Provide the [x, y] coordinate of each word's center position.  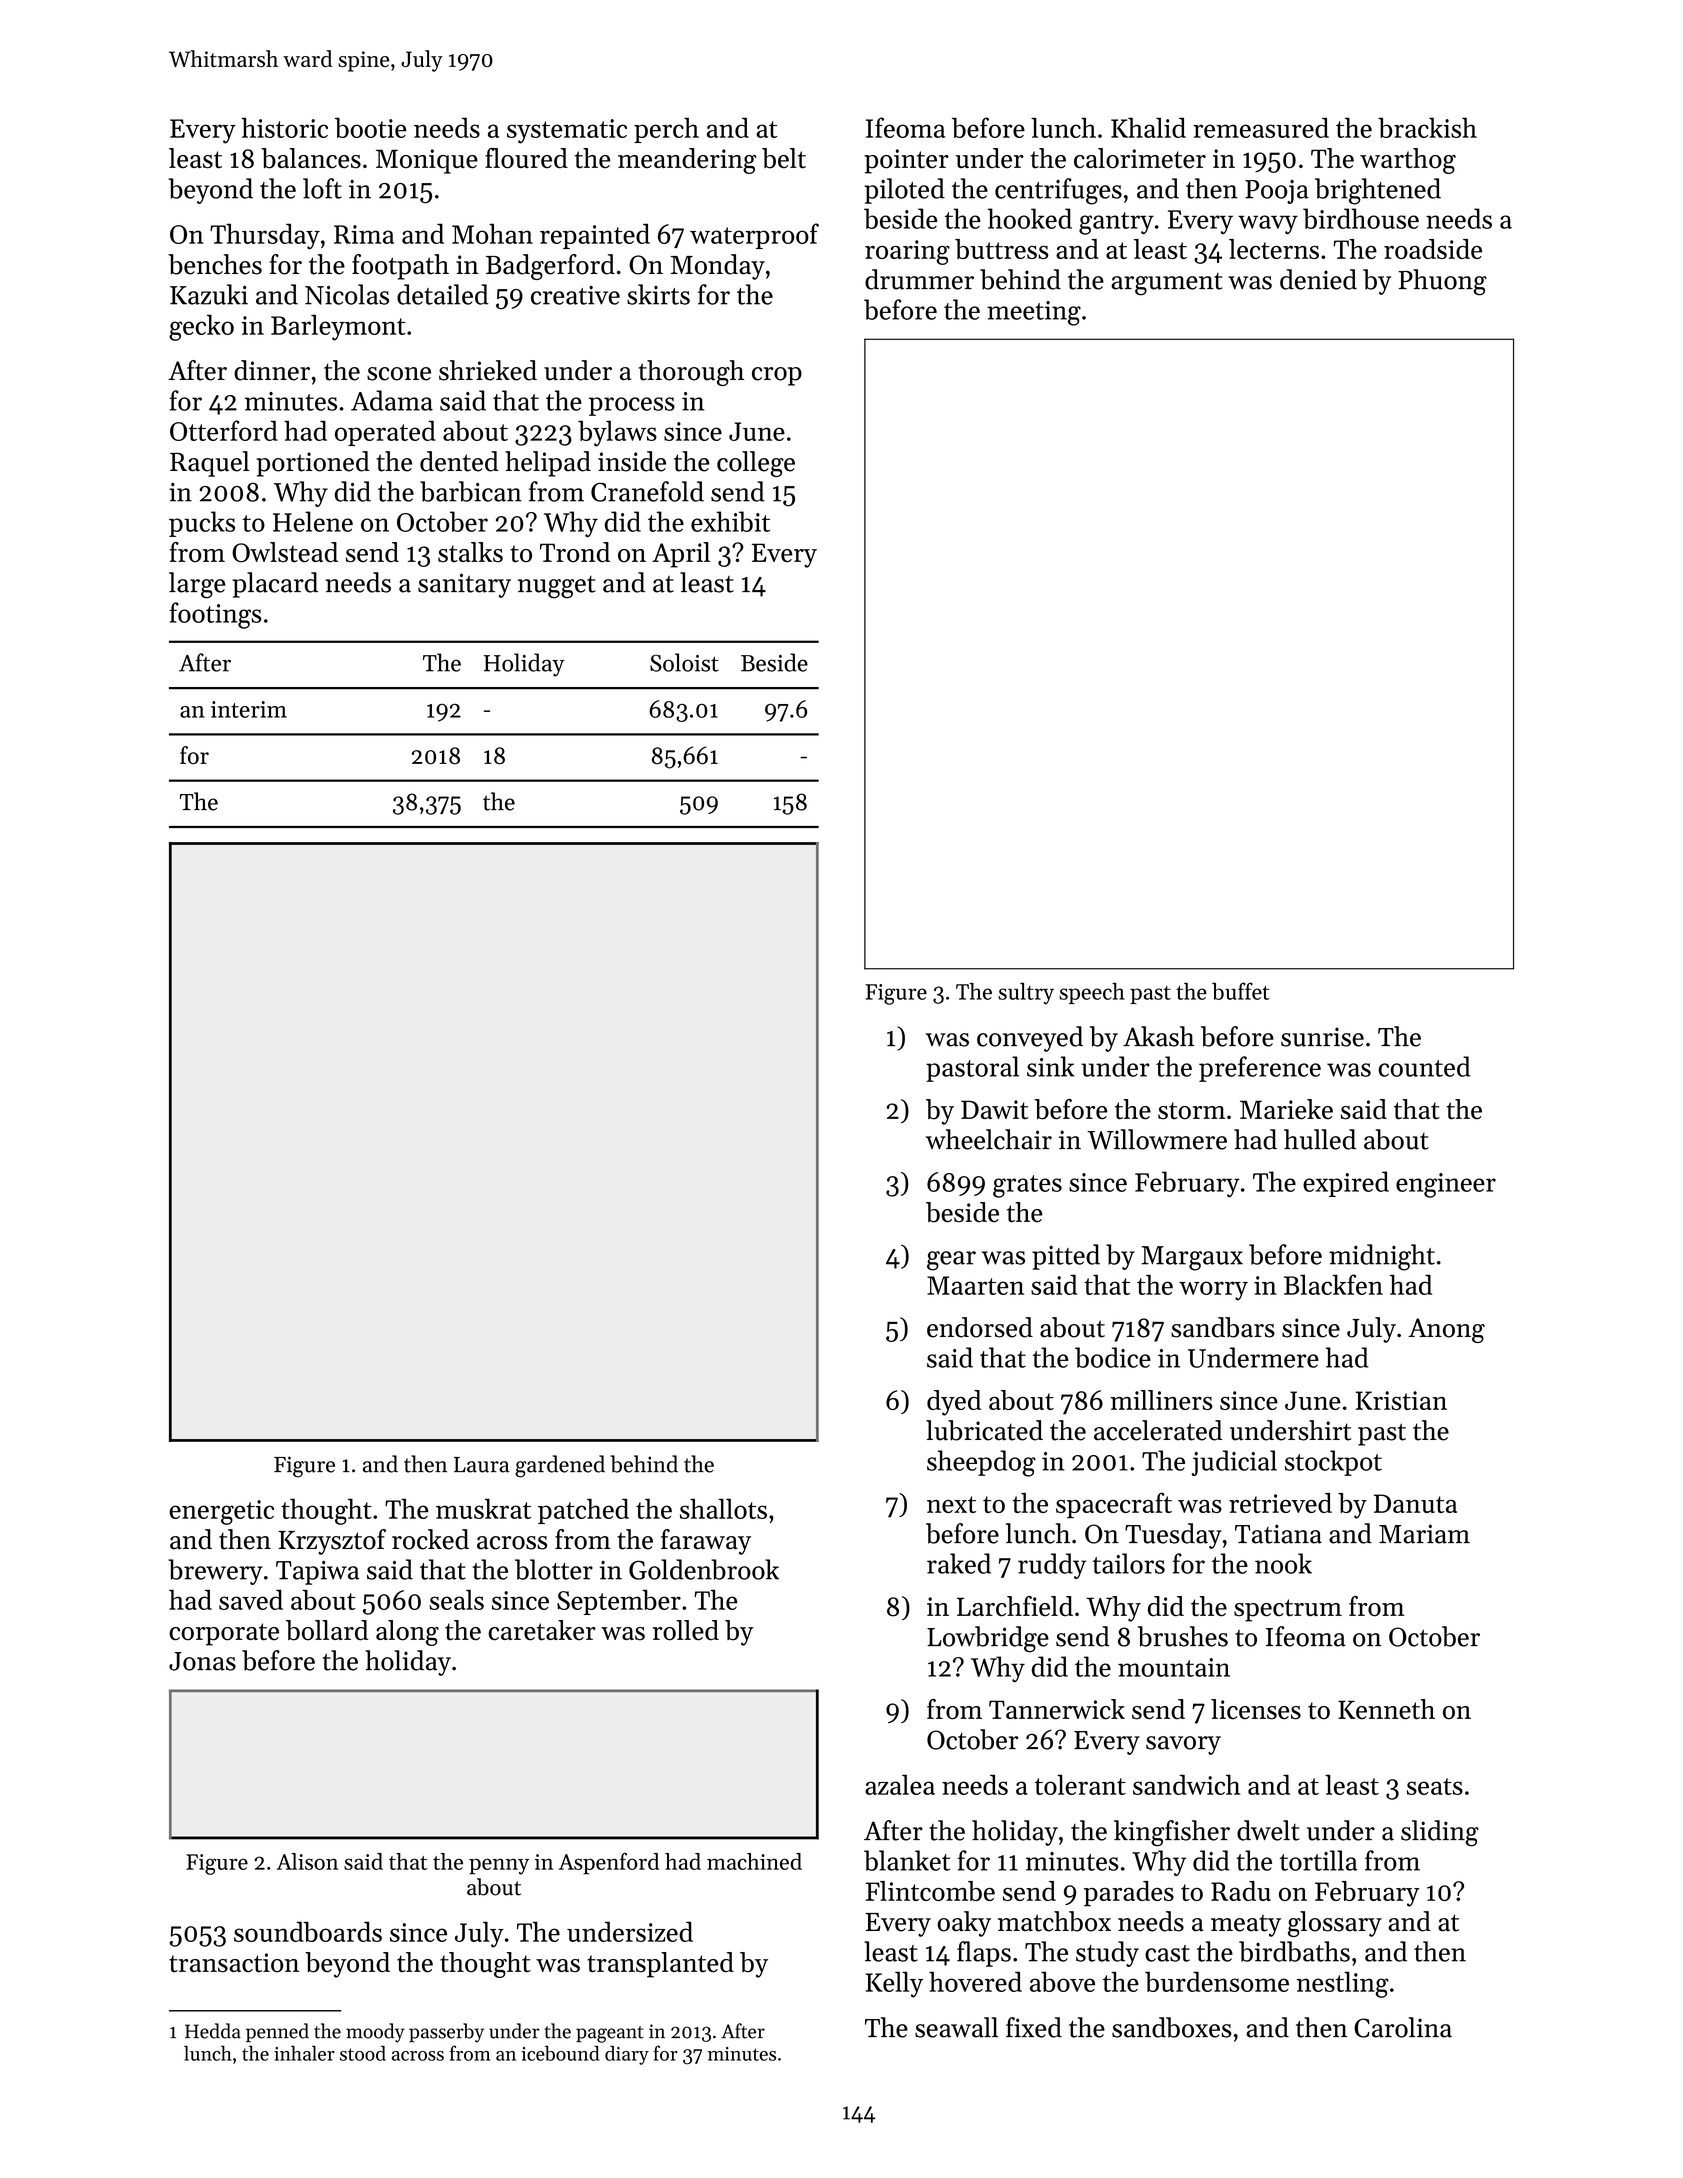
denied [1318, 279]
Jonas [202, 1661]
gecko [201, 327]
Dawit [994, 1110]
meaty [1246, 1925]
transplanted [660, 1965]
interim [249, 709]
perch [666, 130]
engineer [1446, 1185]
